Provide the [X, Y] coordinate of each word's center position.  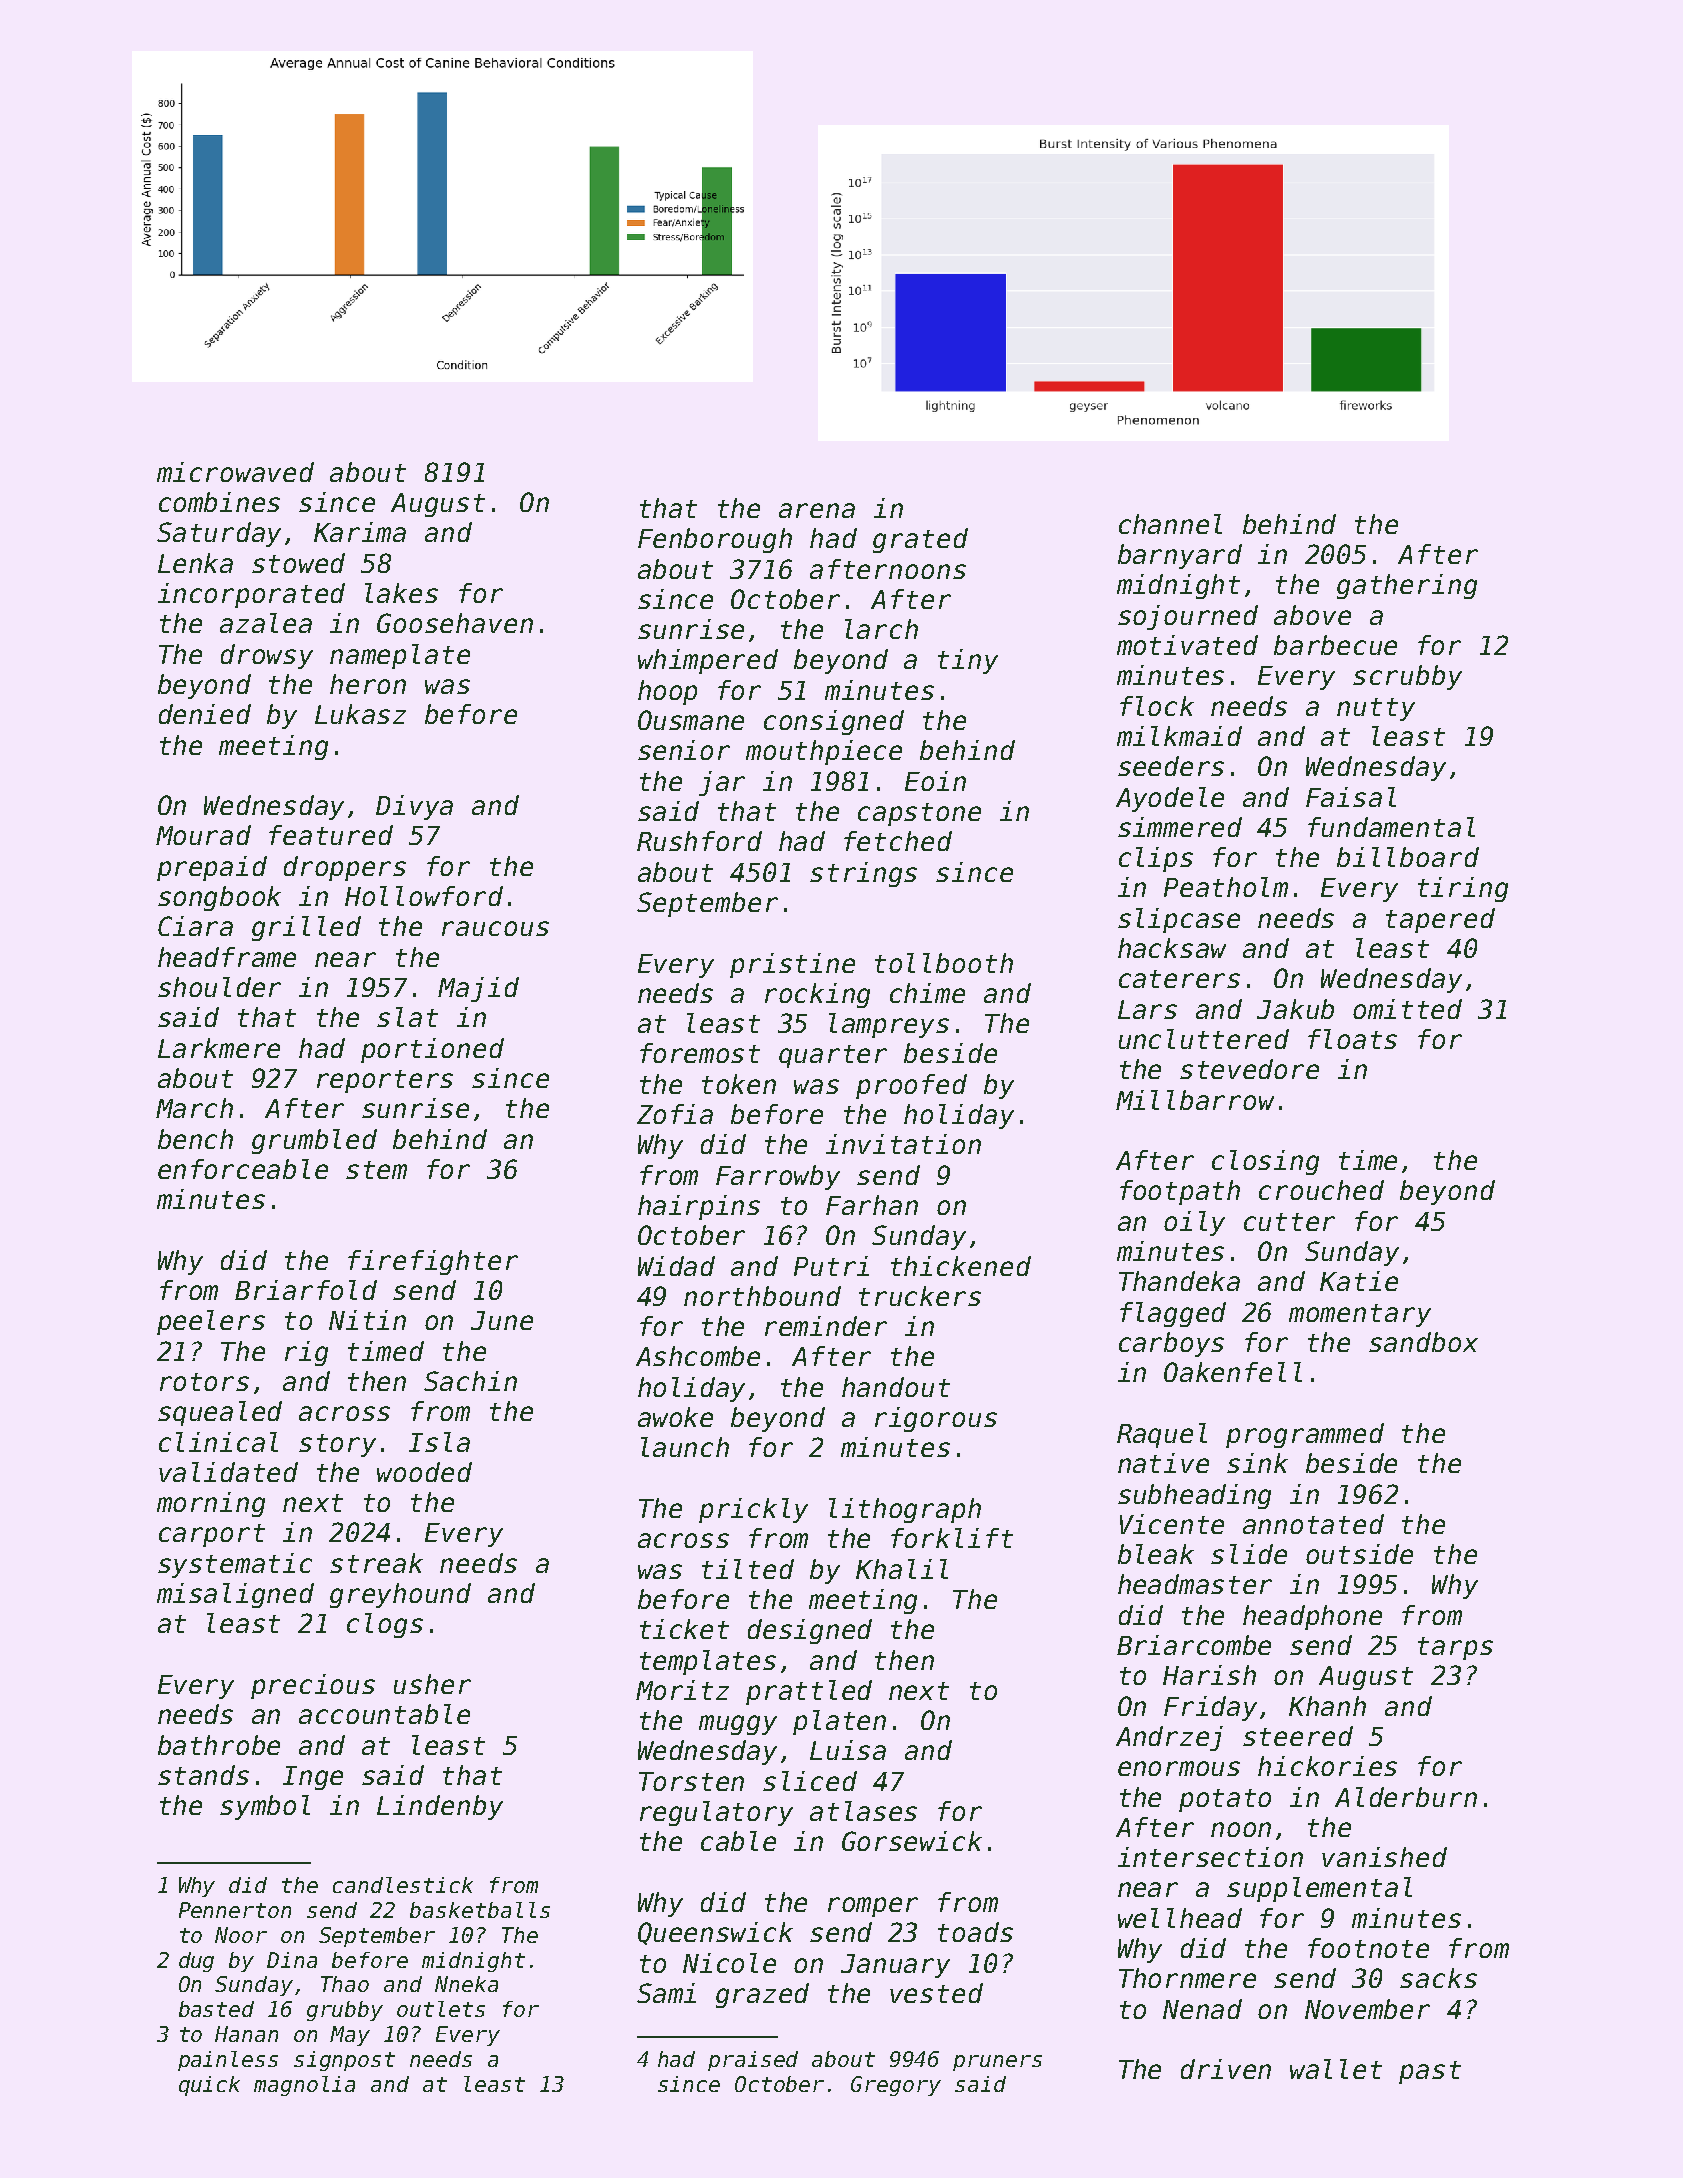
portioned [432, 1050]
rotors [204, 1382]
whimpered [708, 661]
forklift [952, 1538]
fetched [898, 841]
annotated [1313, 1524]
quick [209, 2086]
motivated [1187, 645]
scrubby [1407, 677]
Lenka [195, 563]
